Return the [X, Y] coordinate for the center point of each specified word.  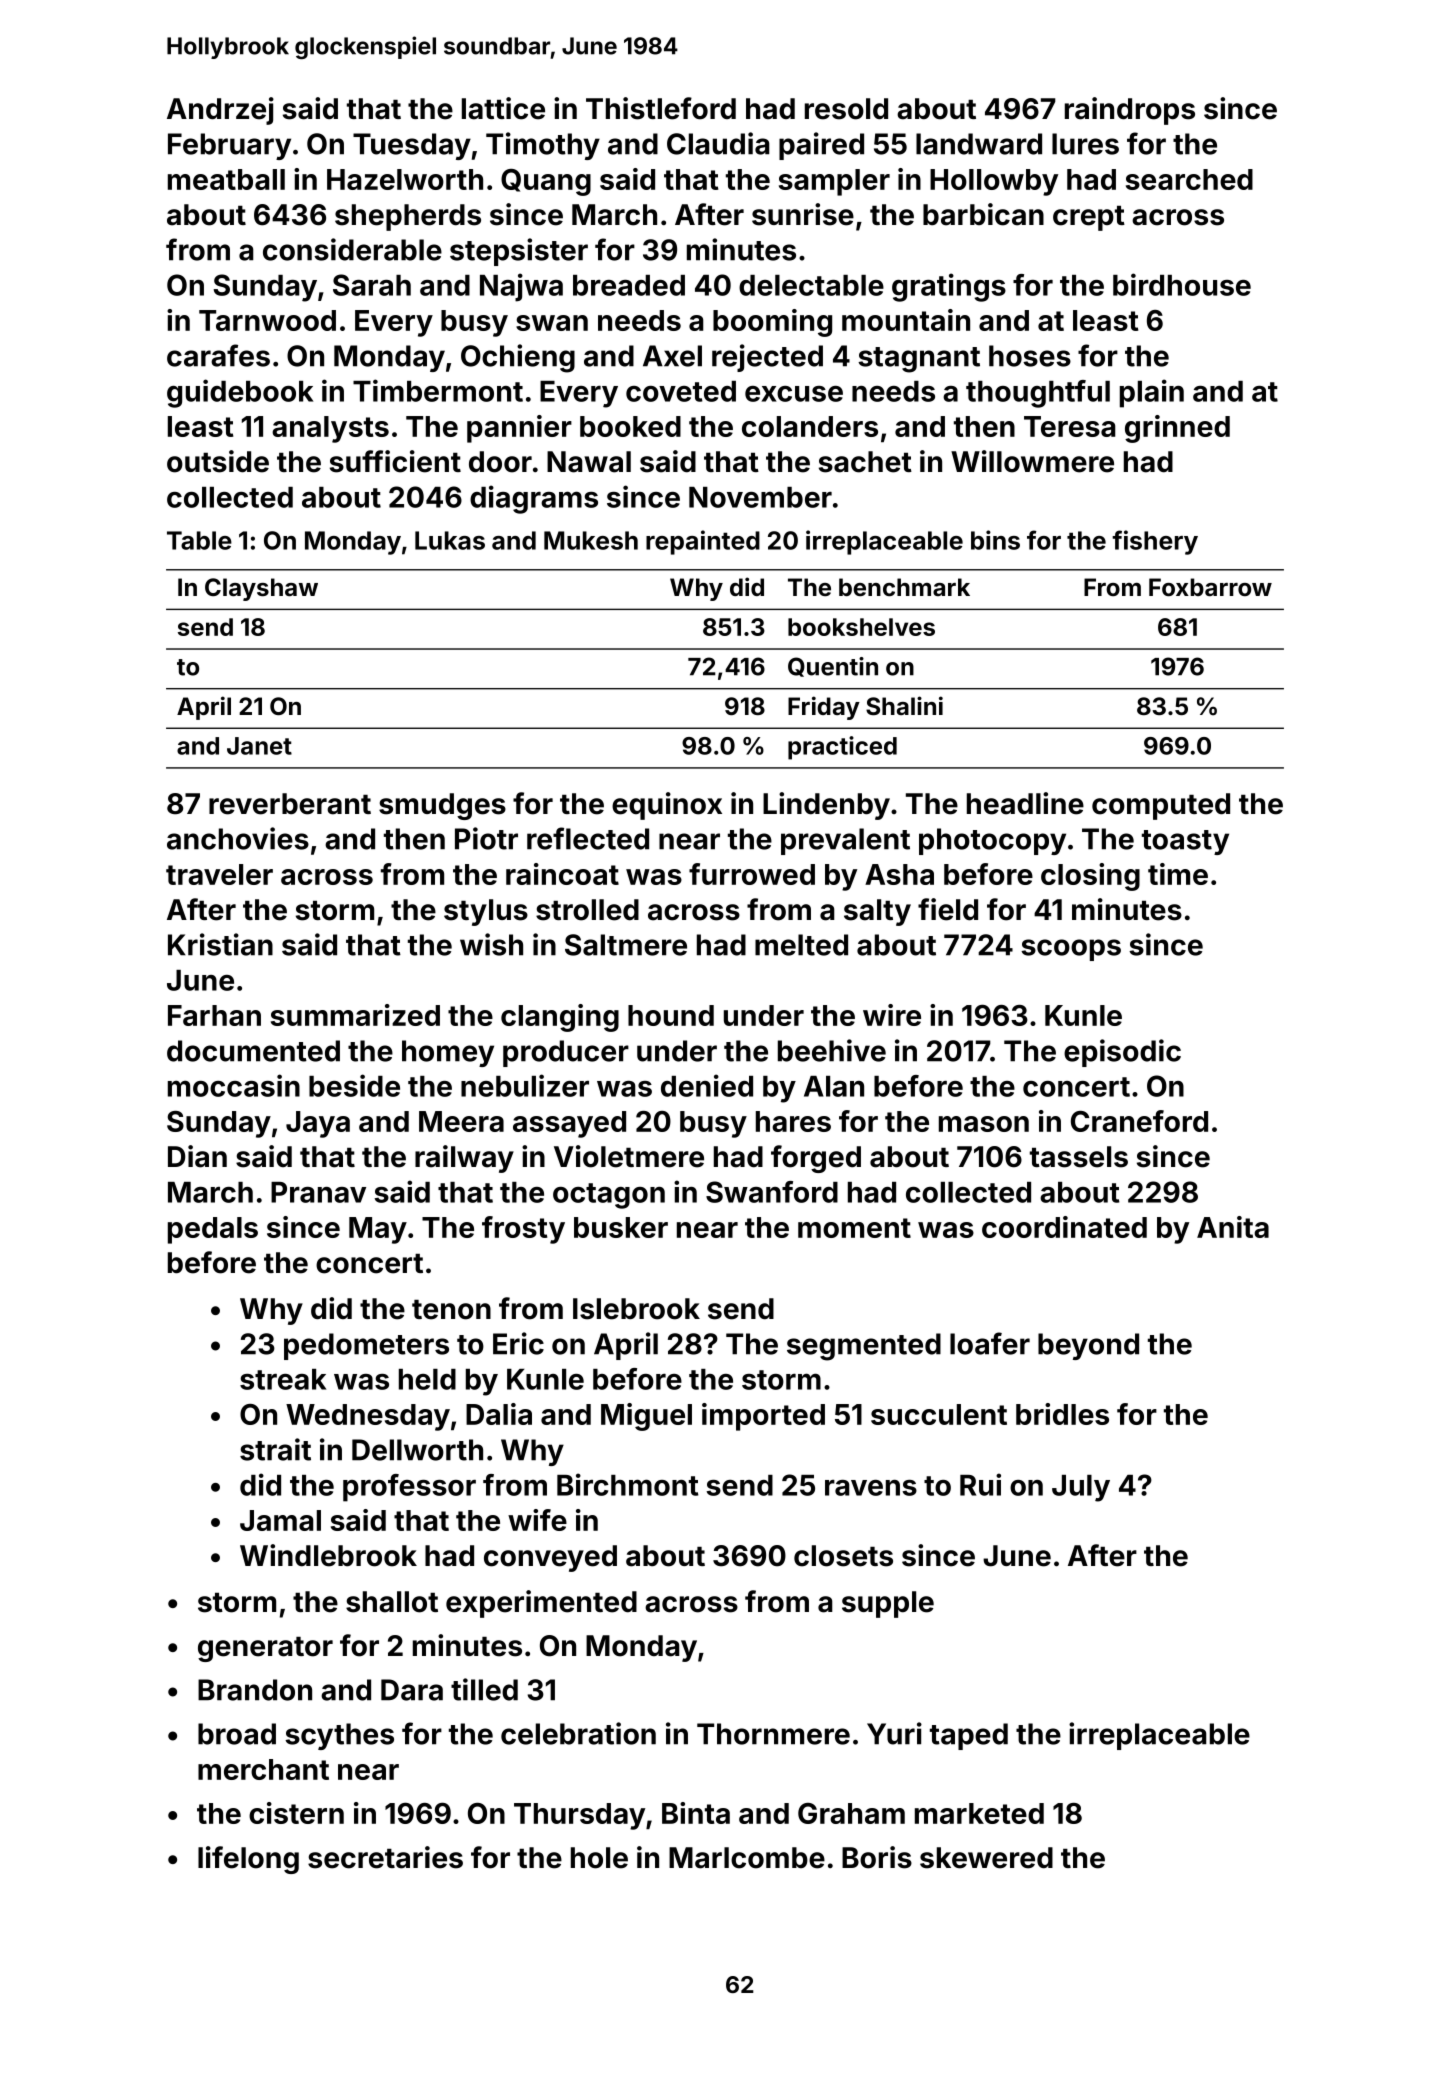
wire [892, 1015]
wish [491, 944]
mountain [906, 320]
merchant [263, 1769]
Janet [259, 746]
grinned [1177, 429]
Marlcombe [747, 1858]
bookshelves [861, 627]
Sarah [372, 285]
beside [354, 1085]
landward [979, 144]
